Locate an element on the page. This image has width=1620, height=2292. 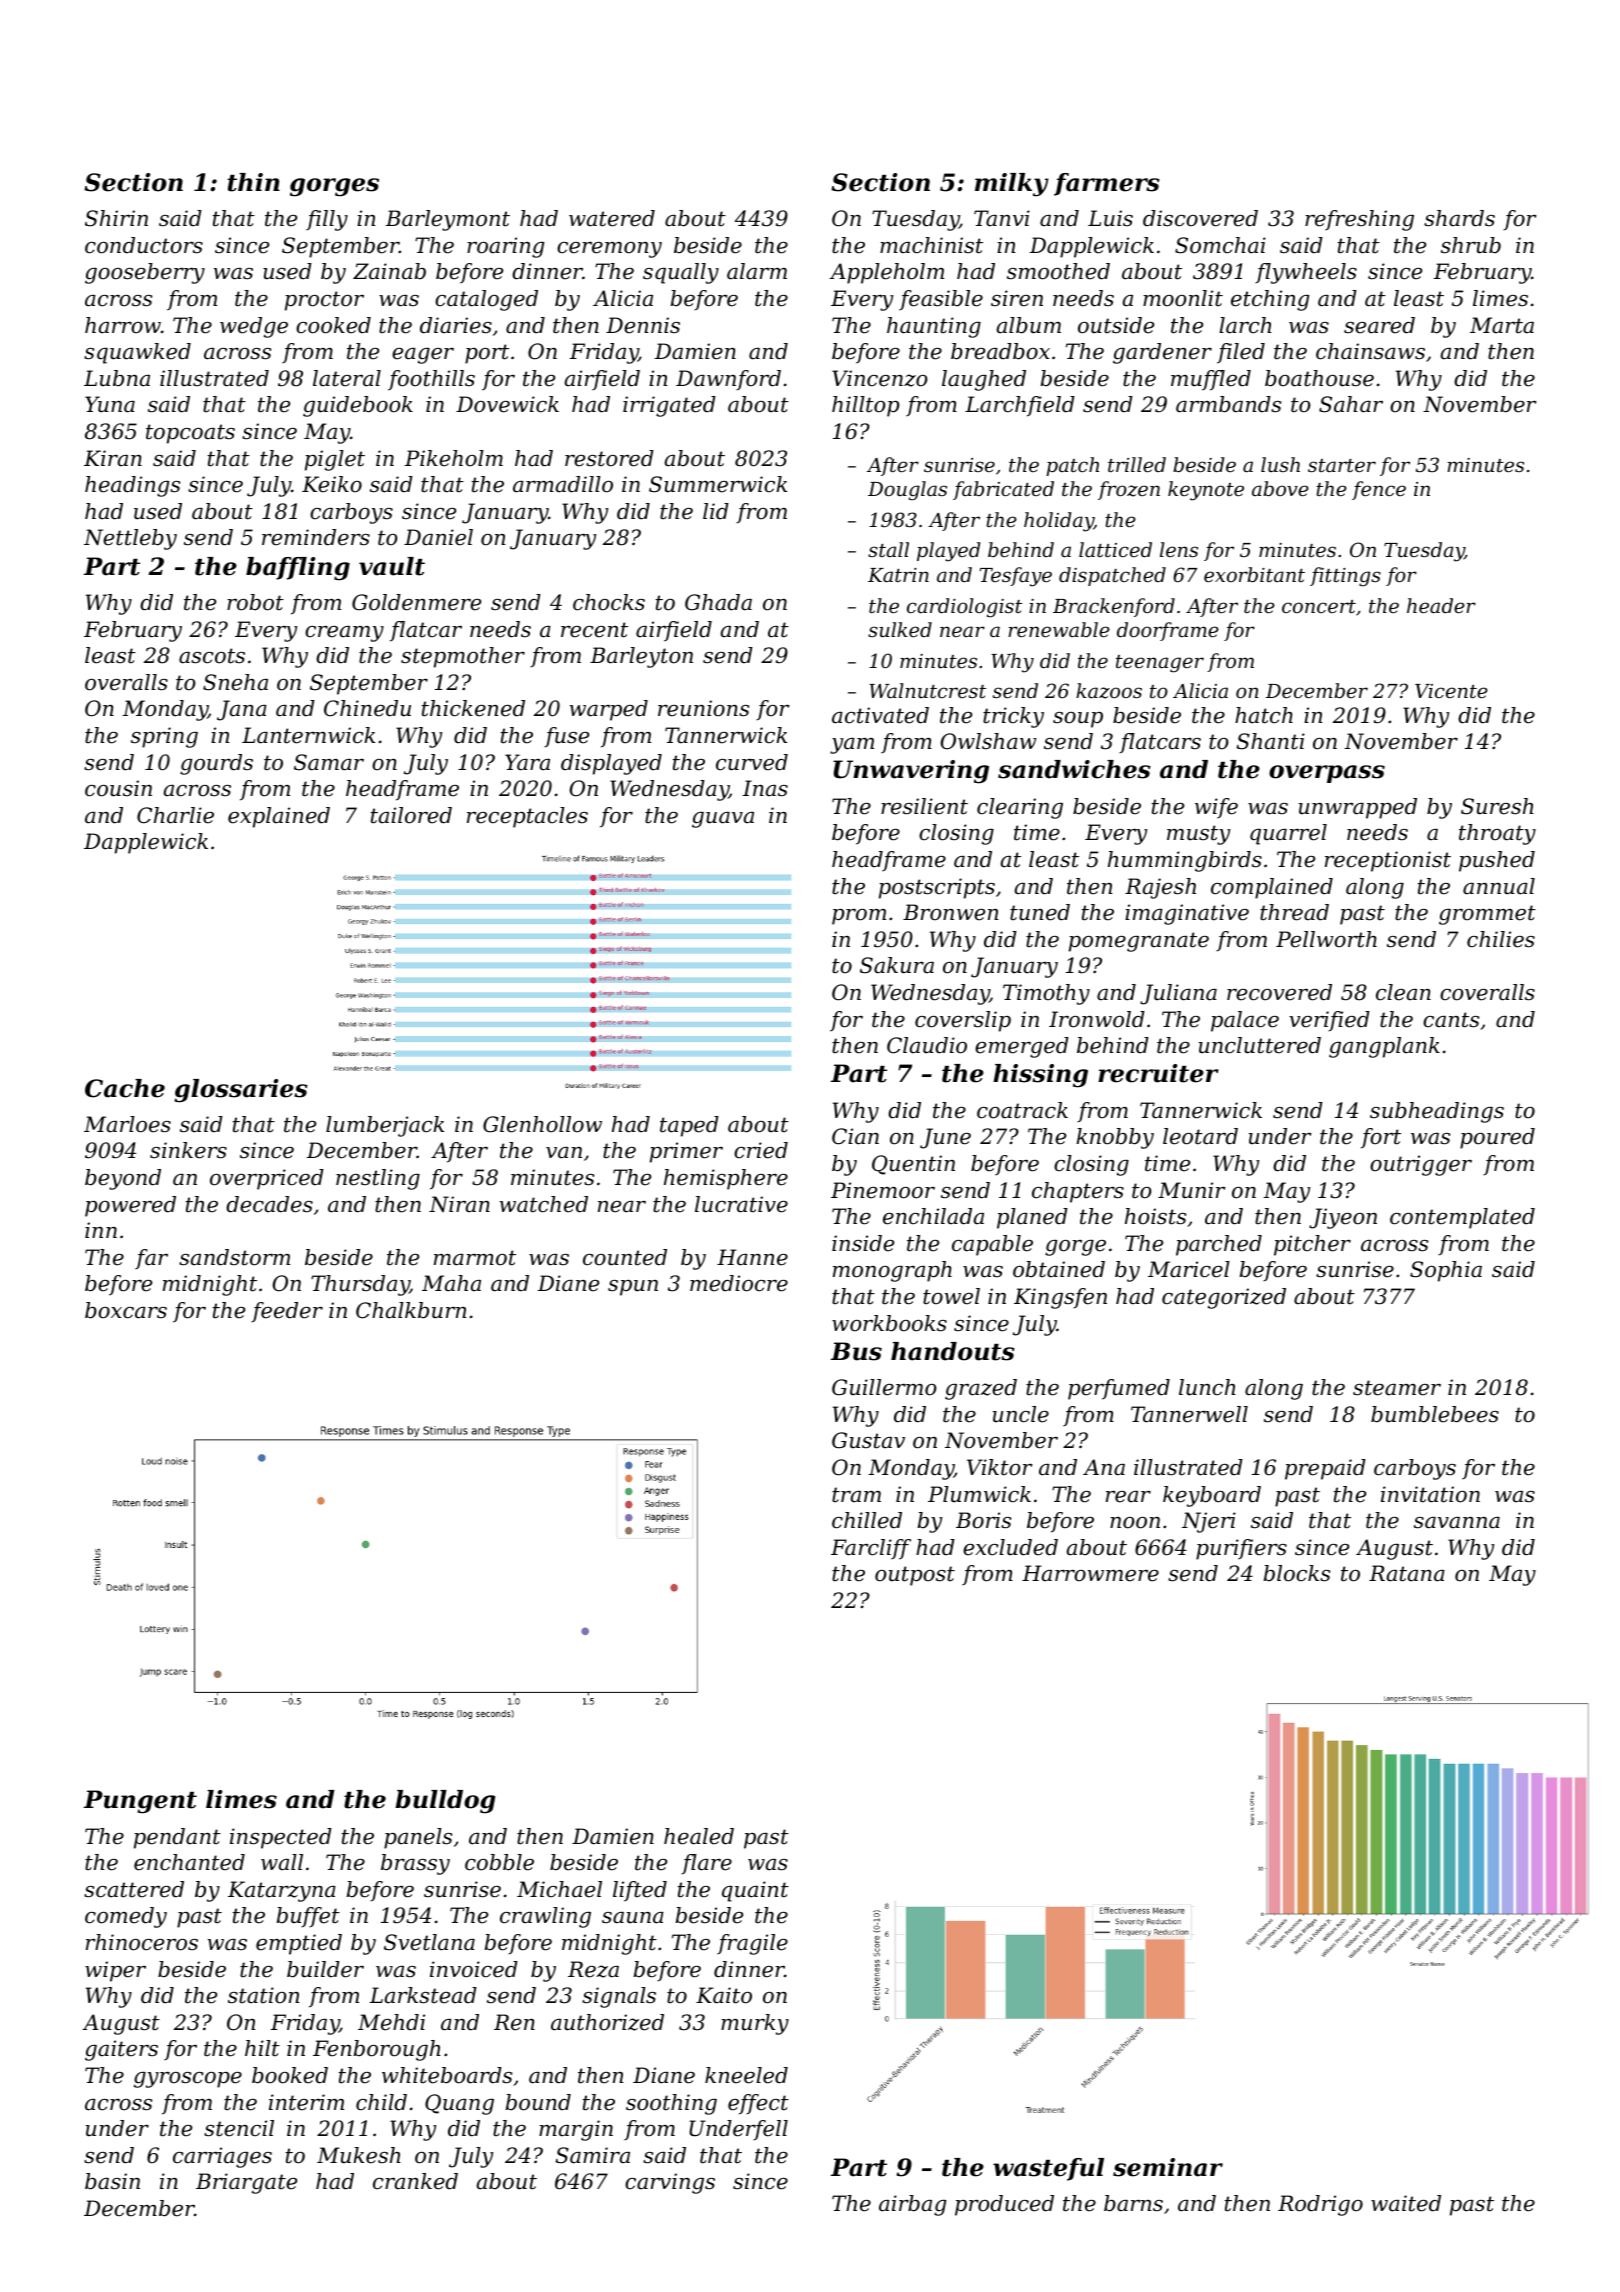
child is located at coordinates (381, 2102).
